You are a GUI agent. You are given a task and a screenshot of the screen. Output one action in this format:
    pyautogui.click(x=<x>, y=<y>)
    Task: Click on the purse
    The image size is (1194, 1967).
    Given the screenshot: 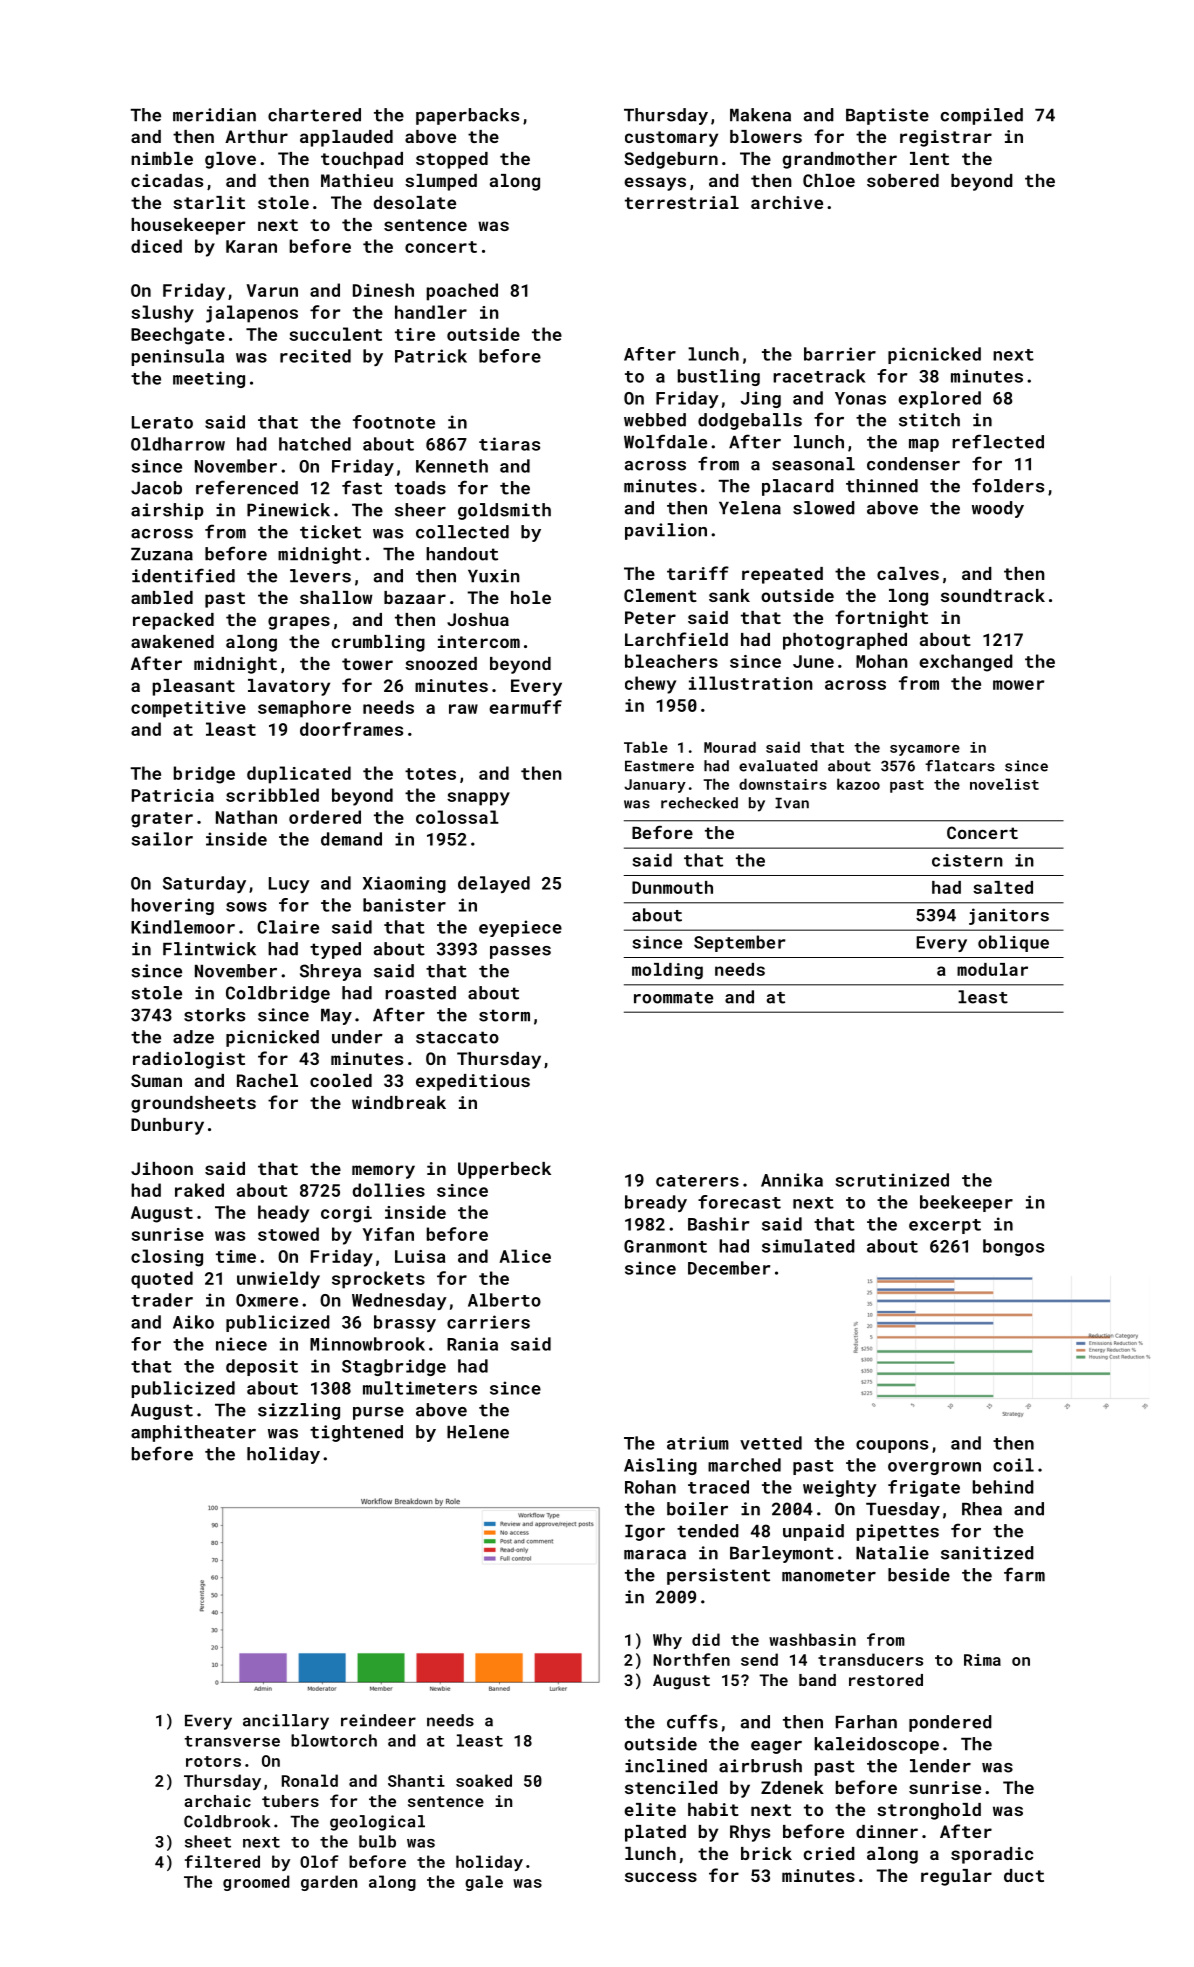 What is the action you would take?
    pyautogui.click(x=378, y=1413)
